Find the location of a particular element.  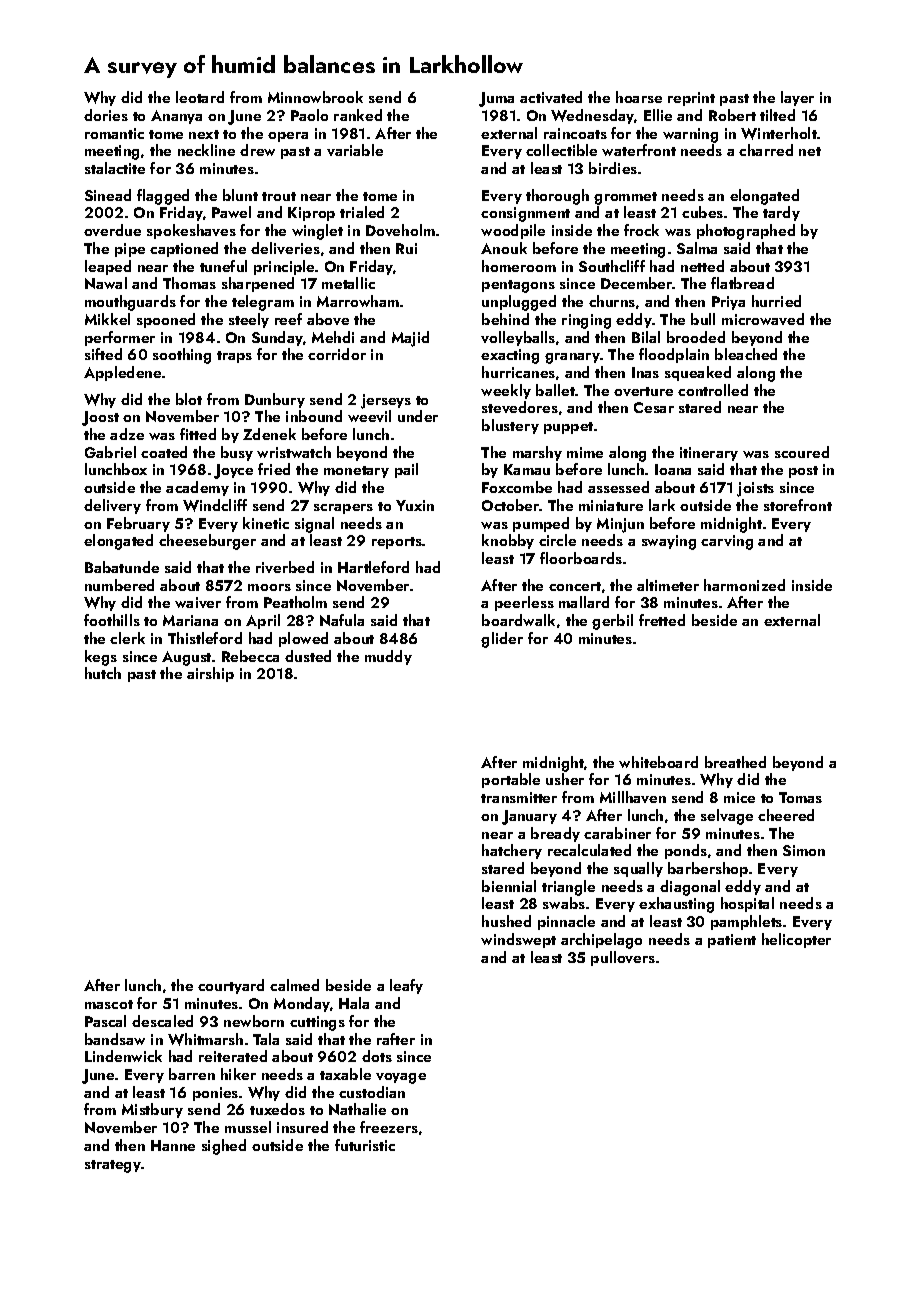

hatchery is located at coordinates (512, 851).
